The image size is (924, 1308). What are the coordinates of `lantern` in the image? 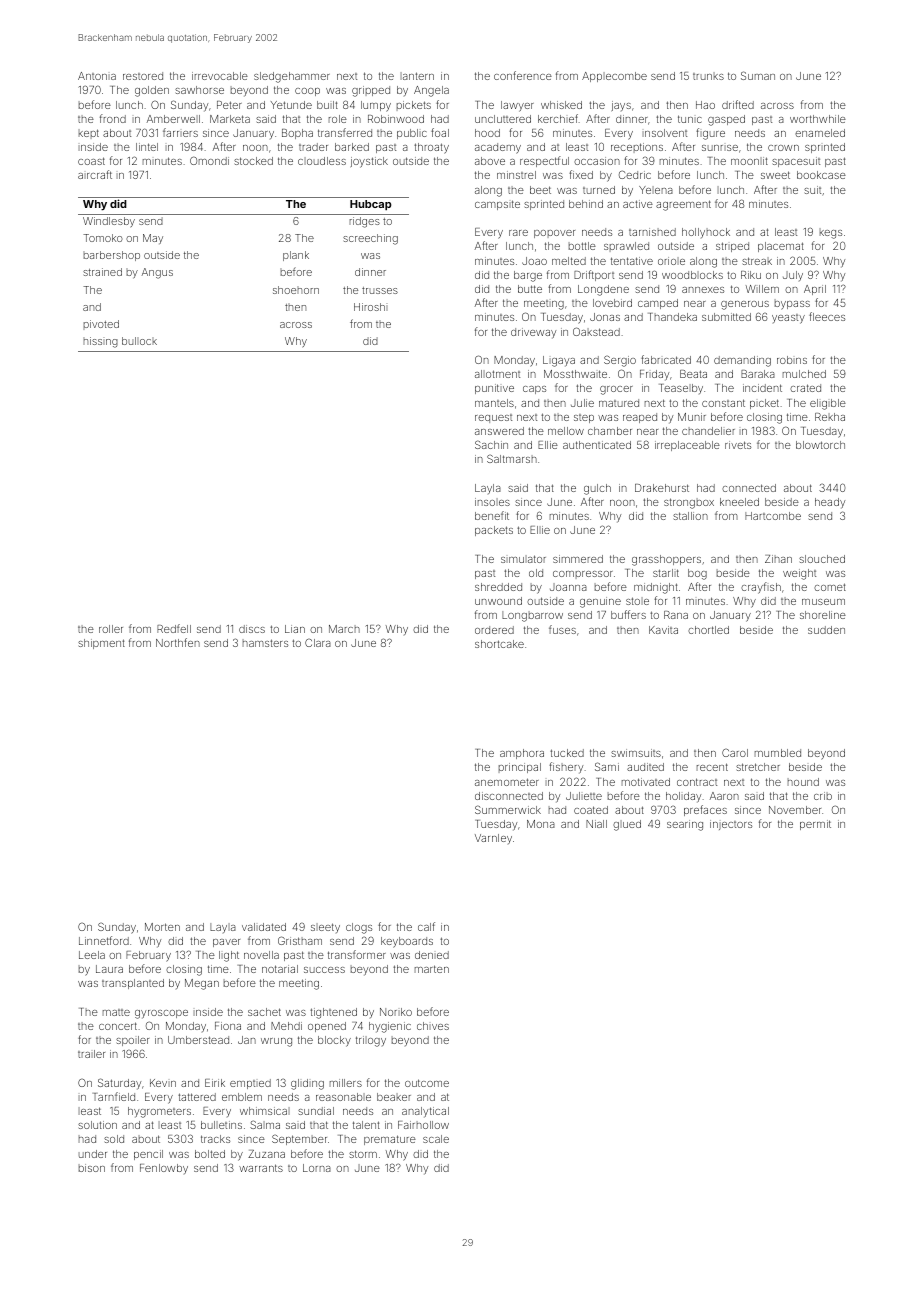 It's located at (417, 76).
